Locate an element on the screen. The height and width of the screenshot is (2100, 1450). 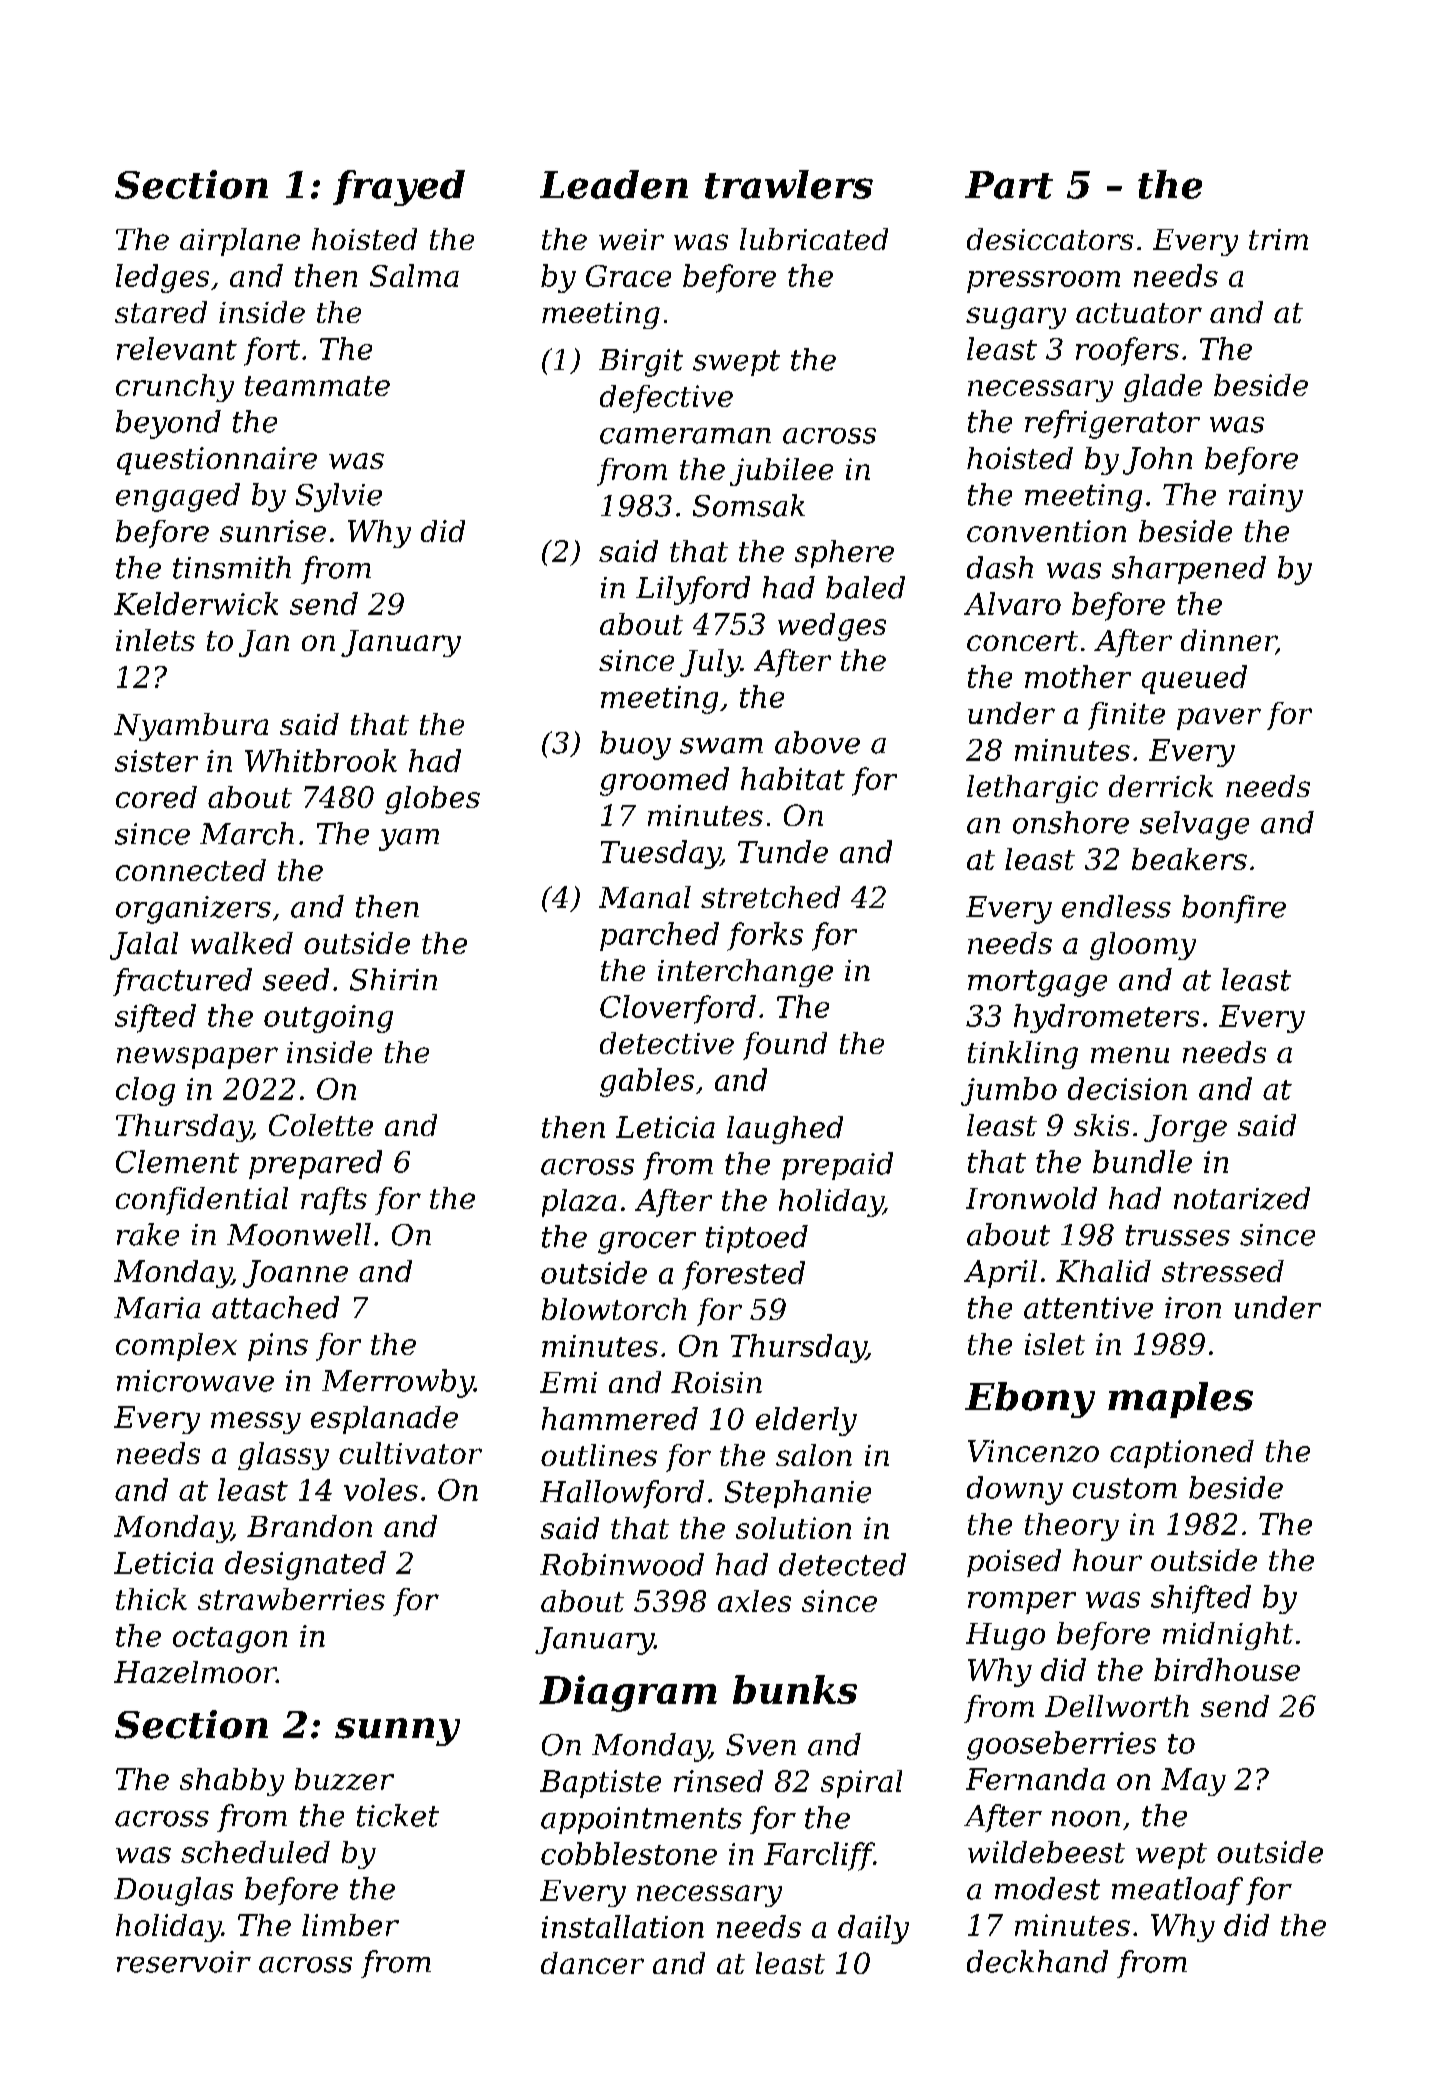
spiral is located at coordinates (861, 1784).
